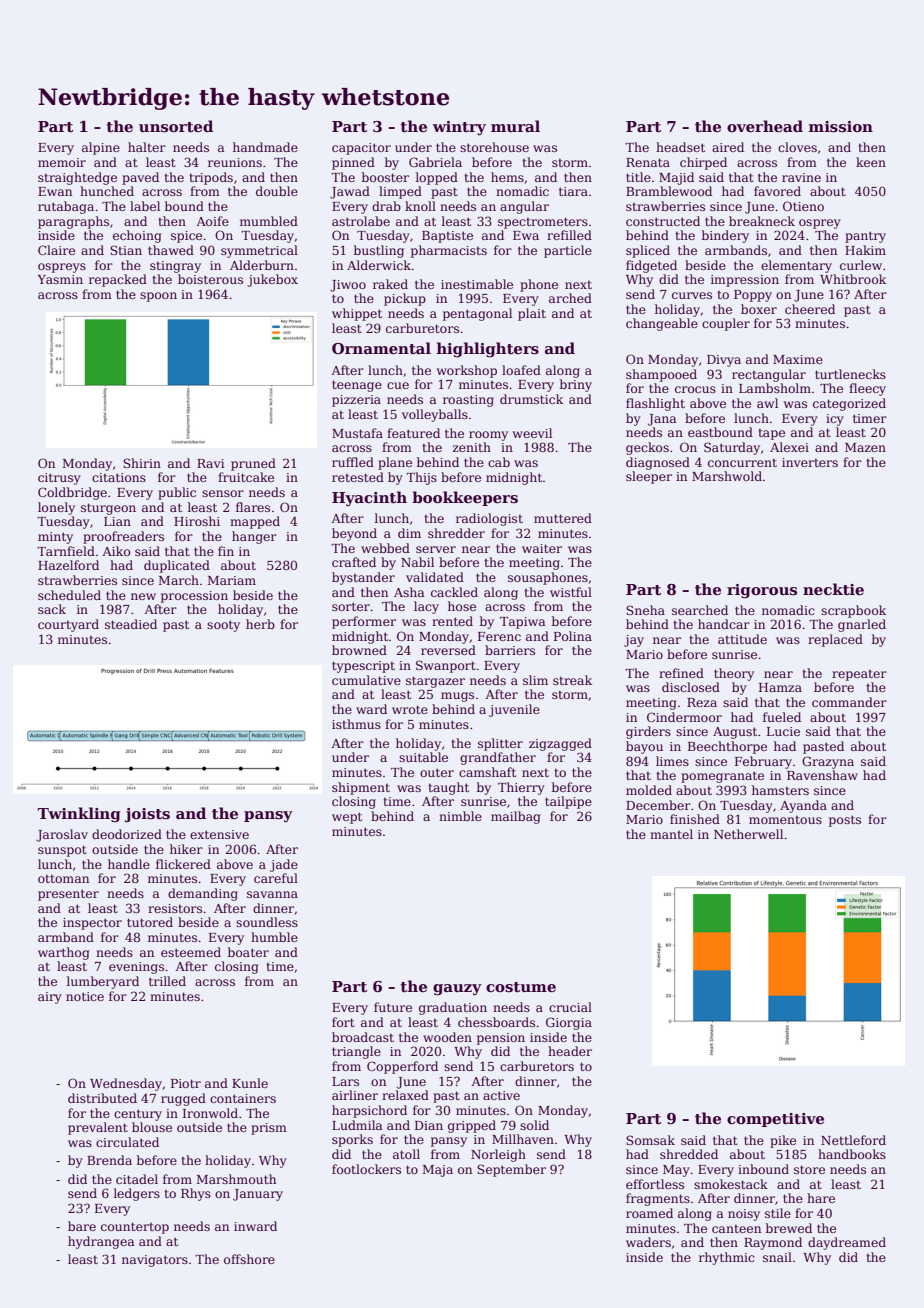 The height and width of the image is (1308, 924). Describe the element at coordinates (785, 819) in the image. I see `momentous` at that location.
